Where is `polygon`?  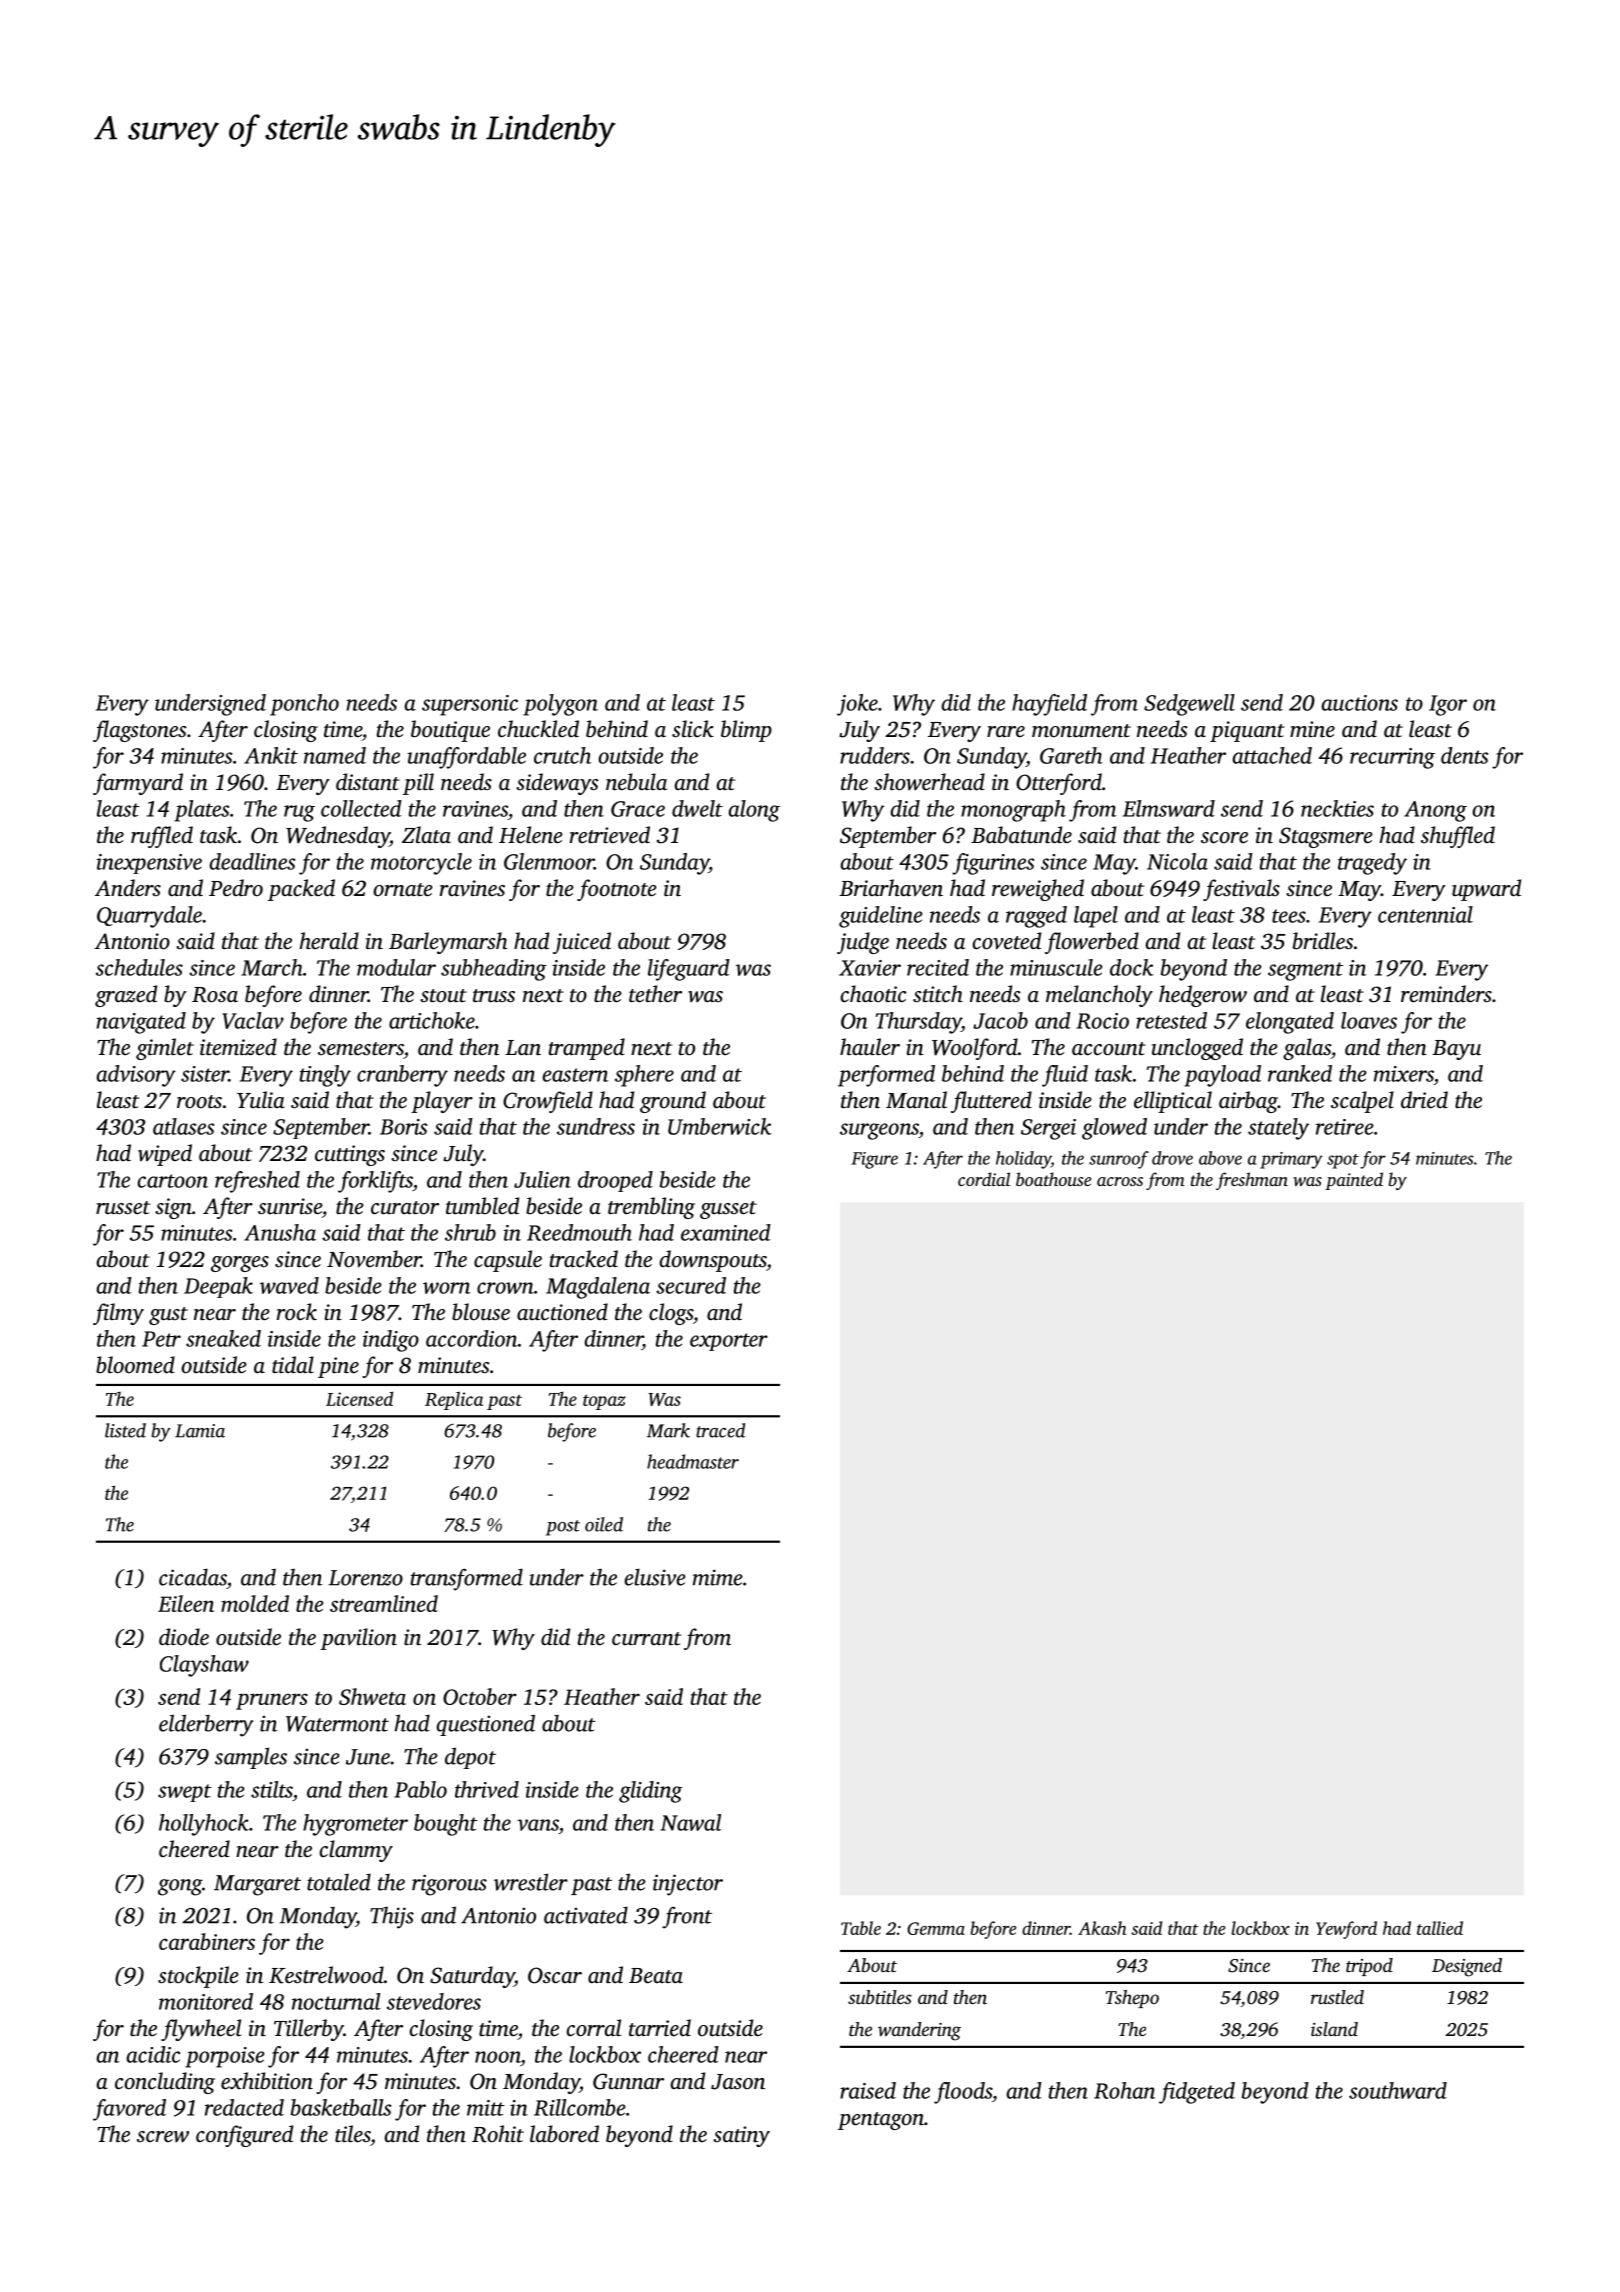
polygon is located at coordinates (560, 705).
